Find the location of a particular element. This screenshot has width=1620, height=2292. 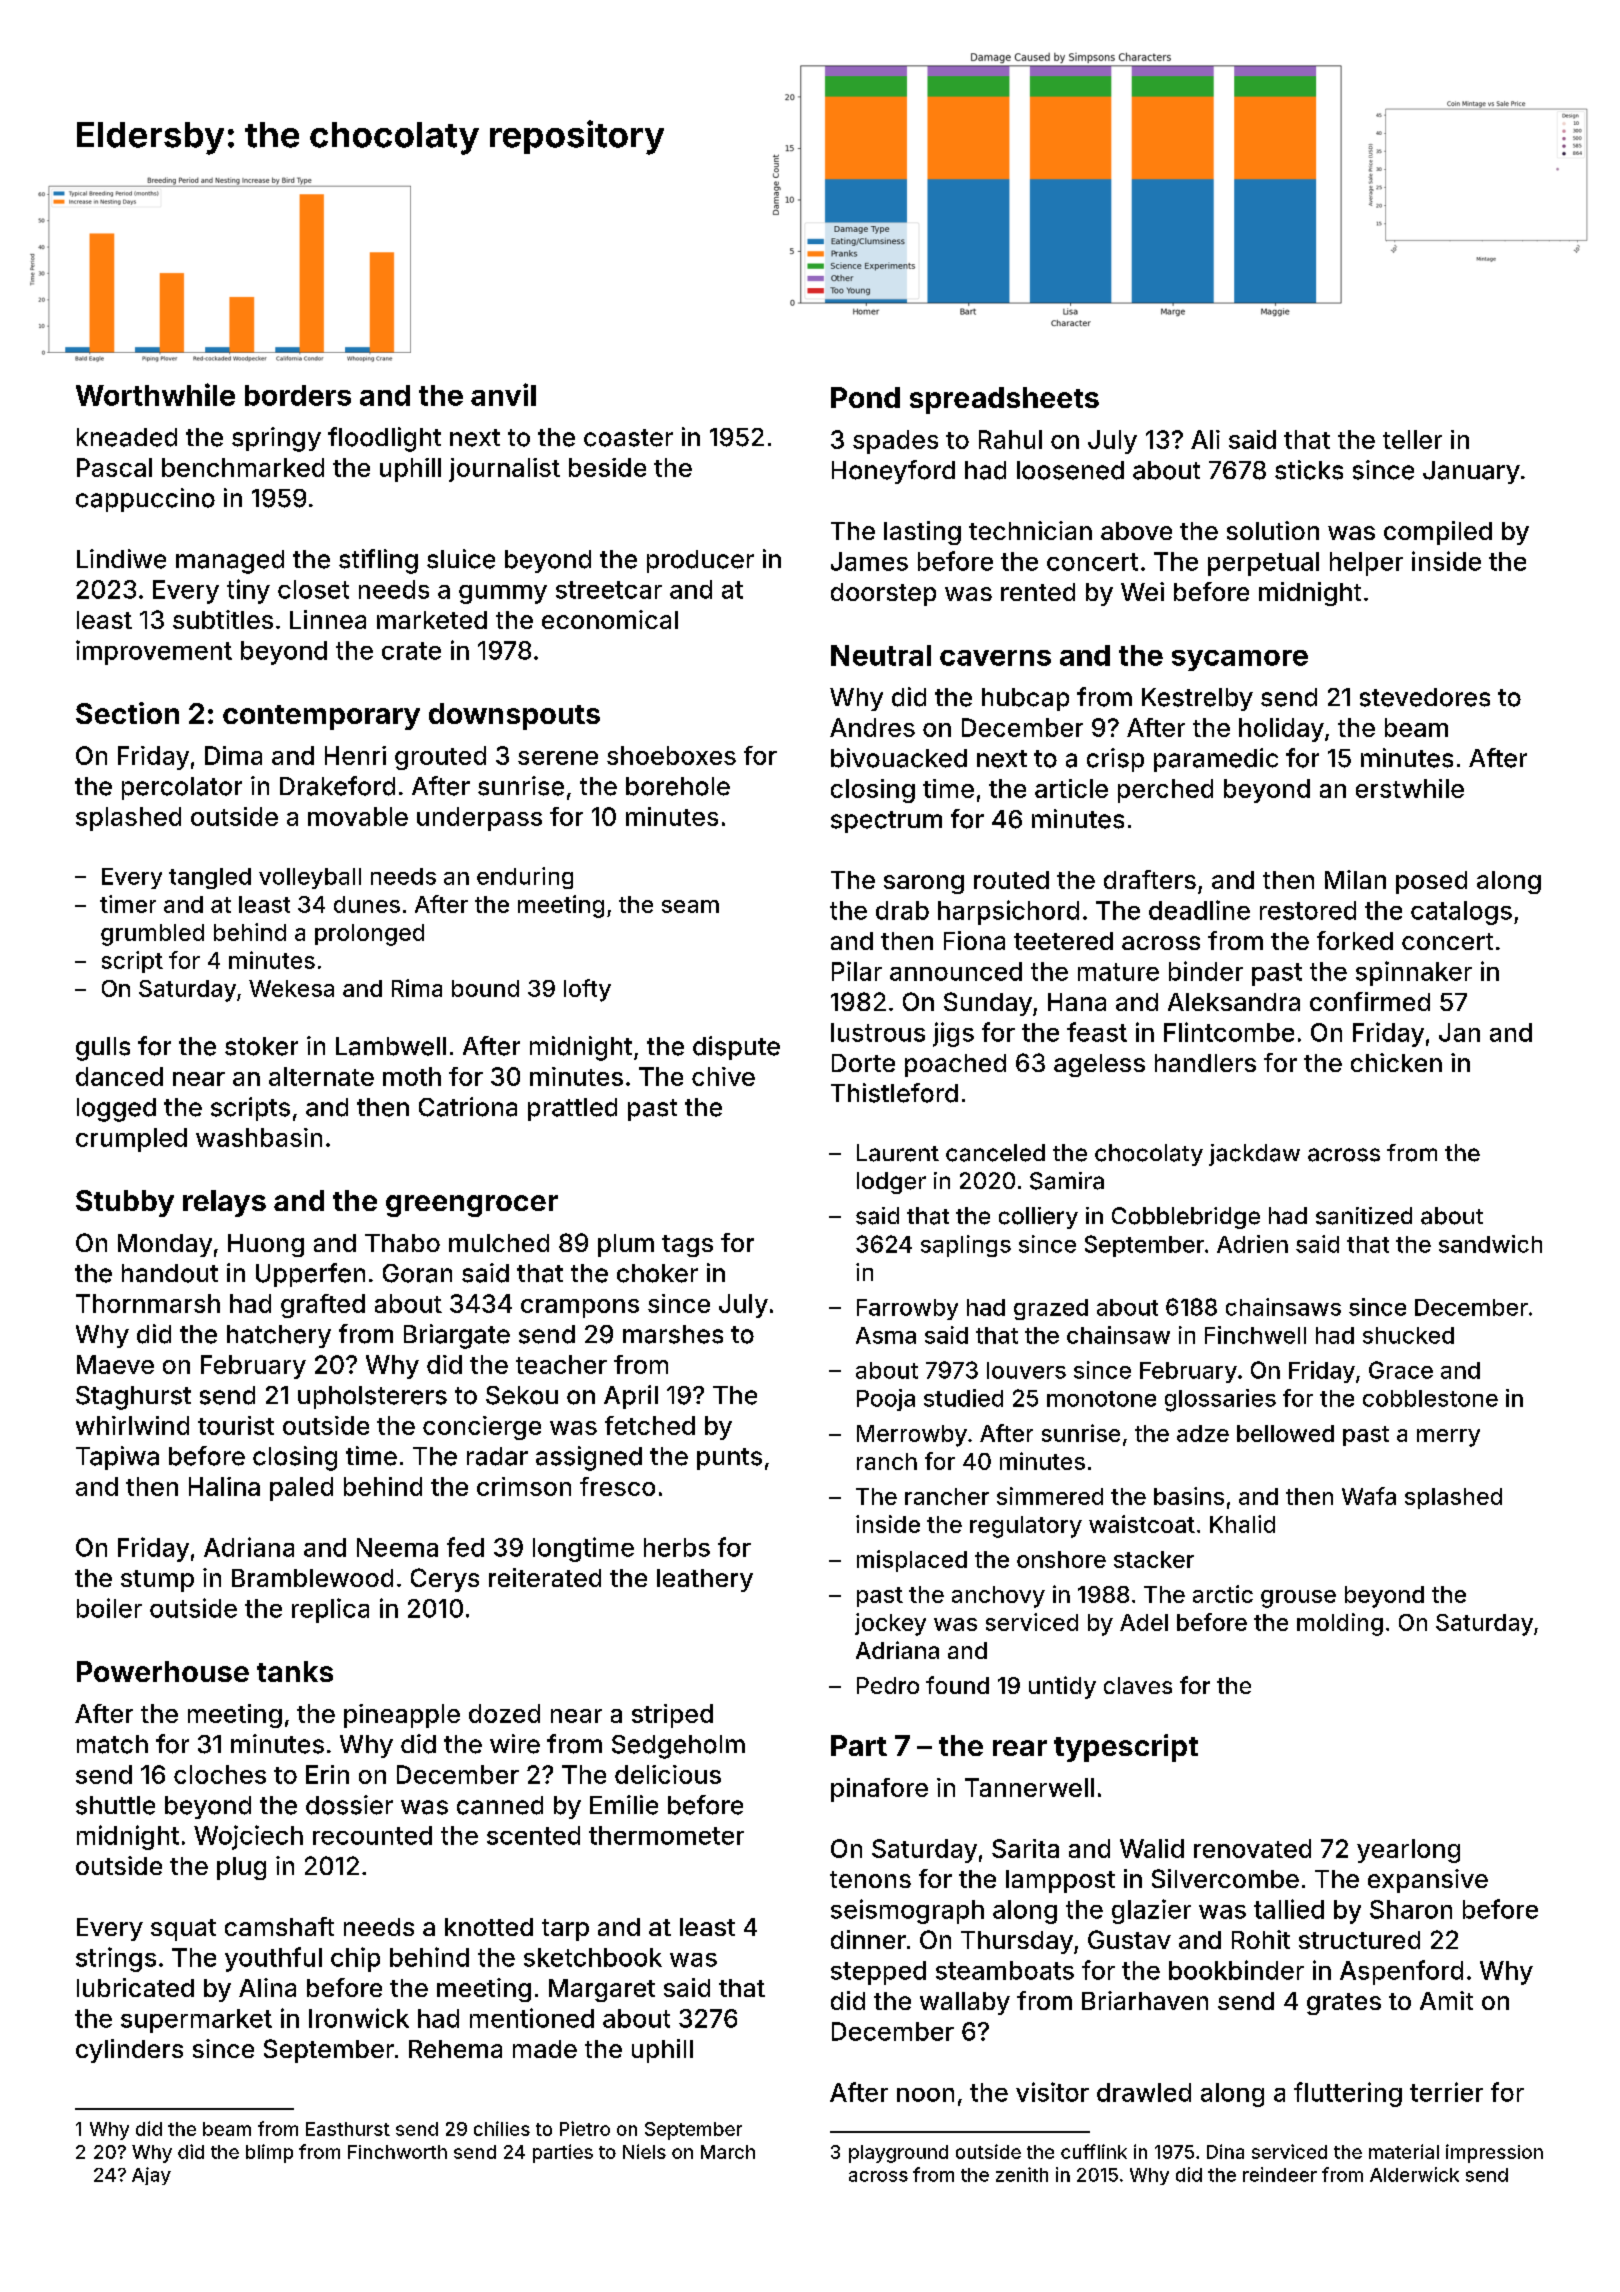

molding is located at coordinates (1340, 1624).
